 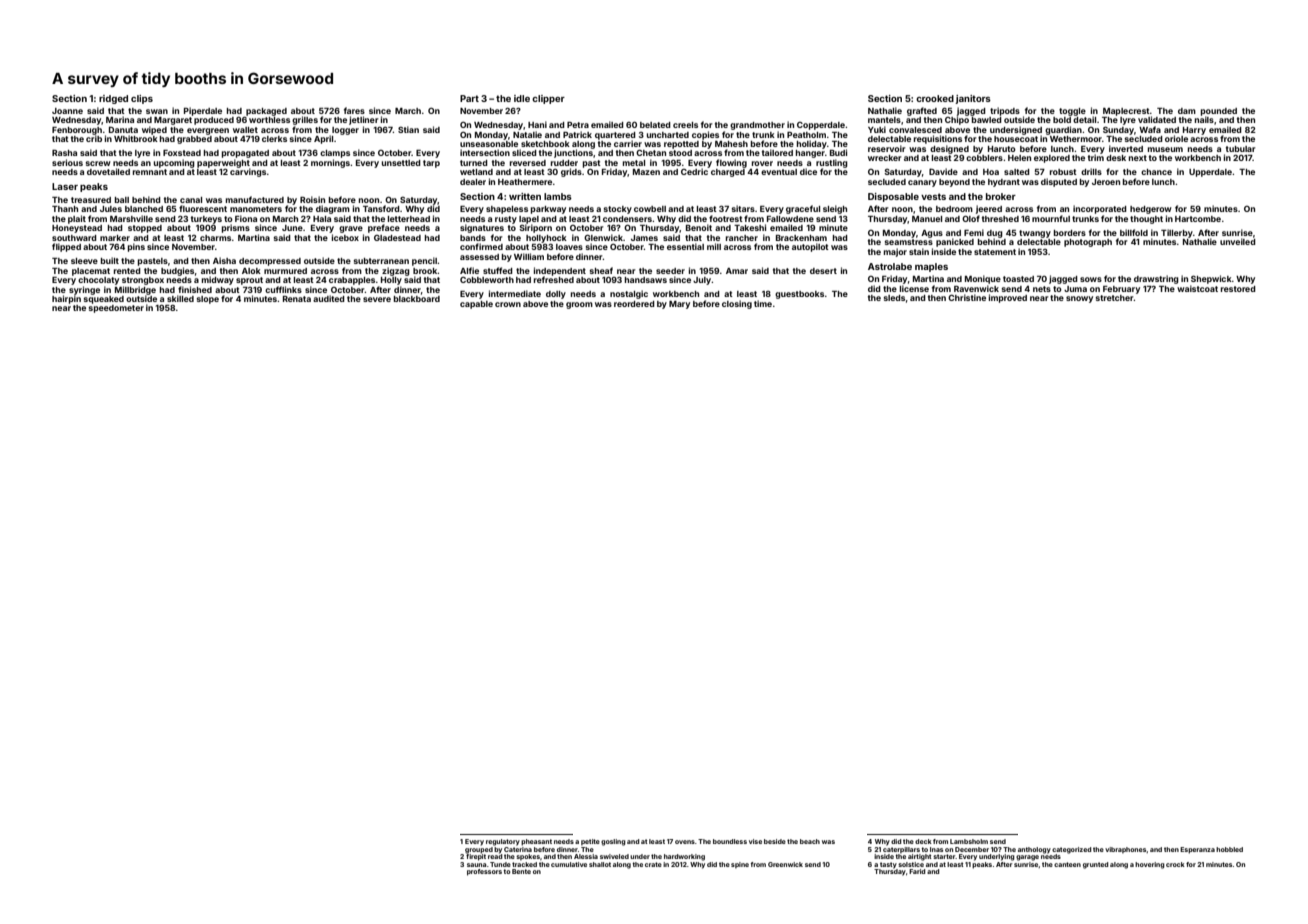 What do you see at coordinates (737, 304) in the screenshot?
I see `closing` at bounding box center [737, 304].
